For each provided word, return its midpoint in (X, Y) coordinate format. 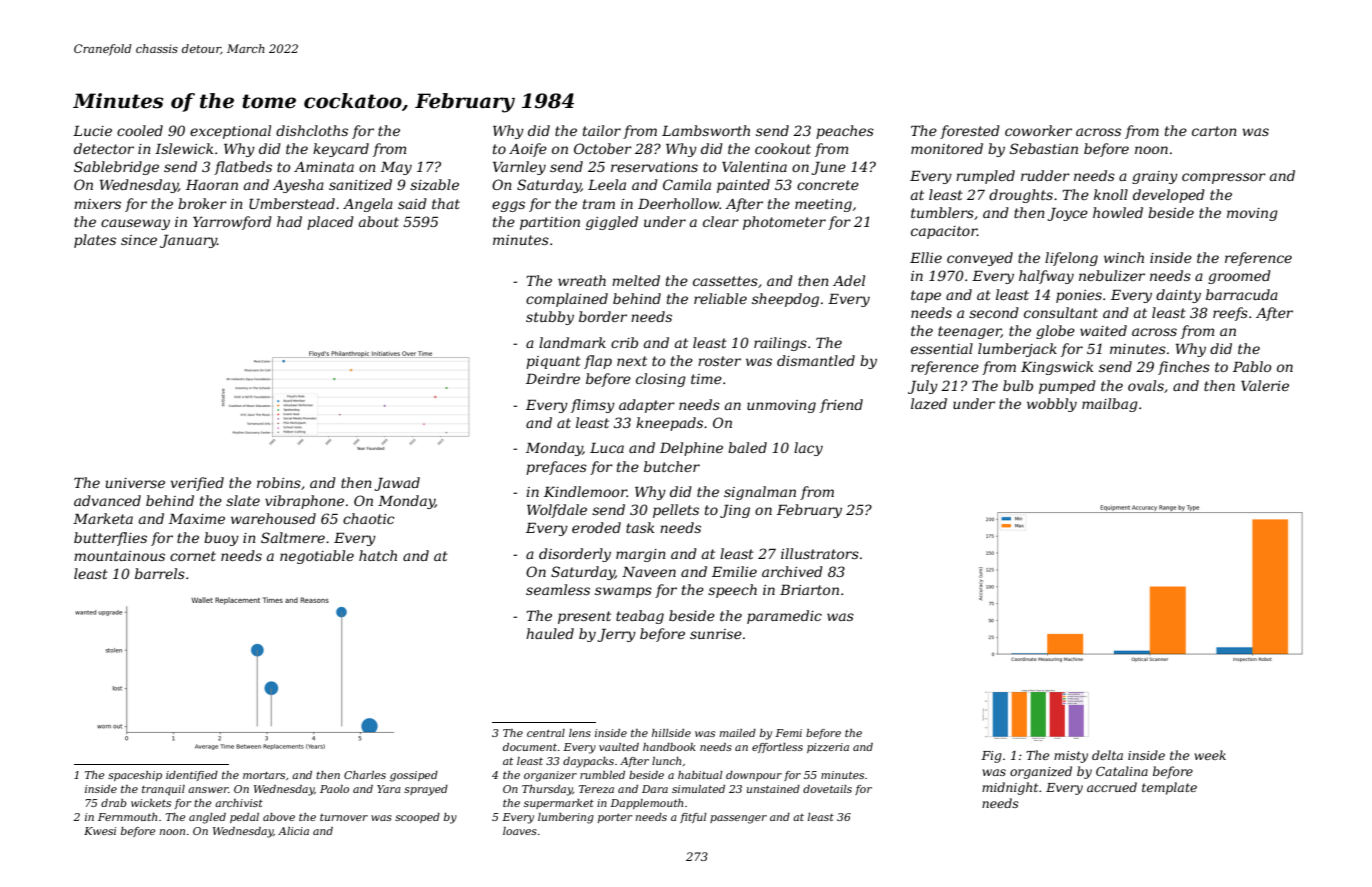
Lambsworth (706, 130)
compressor (1224, 178)
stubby (550, 318)
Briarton (809, 590)
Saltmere (293, 537)
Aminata (324, 167)
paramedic (784, 617)
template (1169, 788)
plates (95, 241)
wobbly (1052, 405)
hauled (550, 633)
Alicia (293, 831)
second (994, 312)
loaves (520, 831)
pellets (676, 511)
